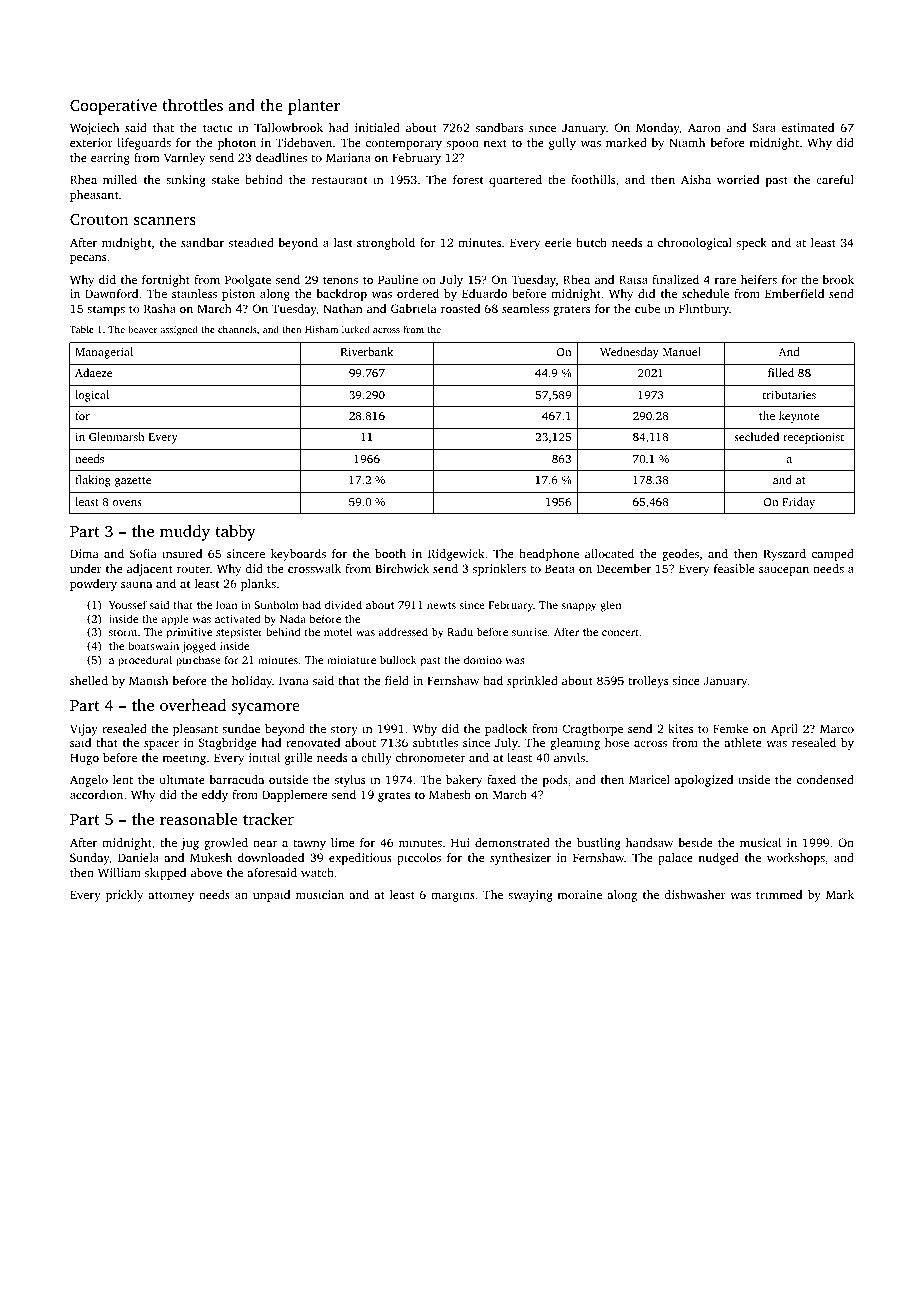 This image has width=924, height=1308. I want to click on prickly, so click(124, 896).
